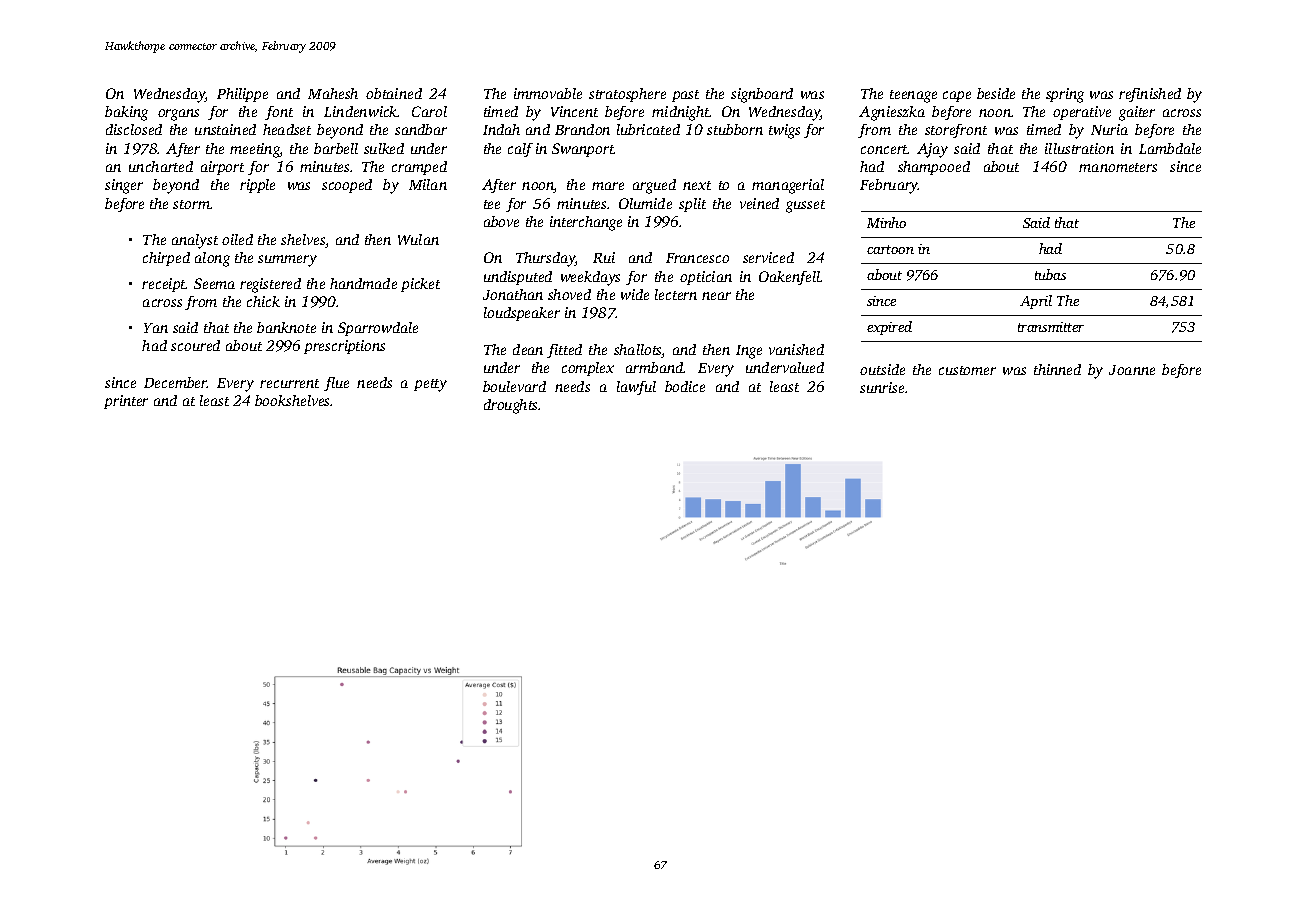 The width and height of the screenshot is (1308, 924). Describe the element at coordinates (289, 383) in the screenshot. I see `recurrent` at that location.
